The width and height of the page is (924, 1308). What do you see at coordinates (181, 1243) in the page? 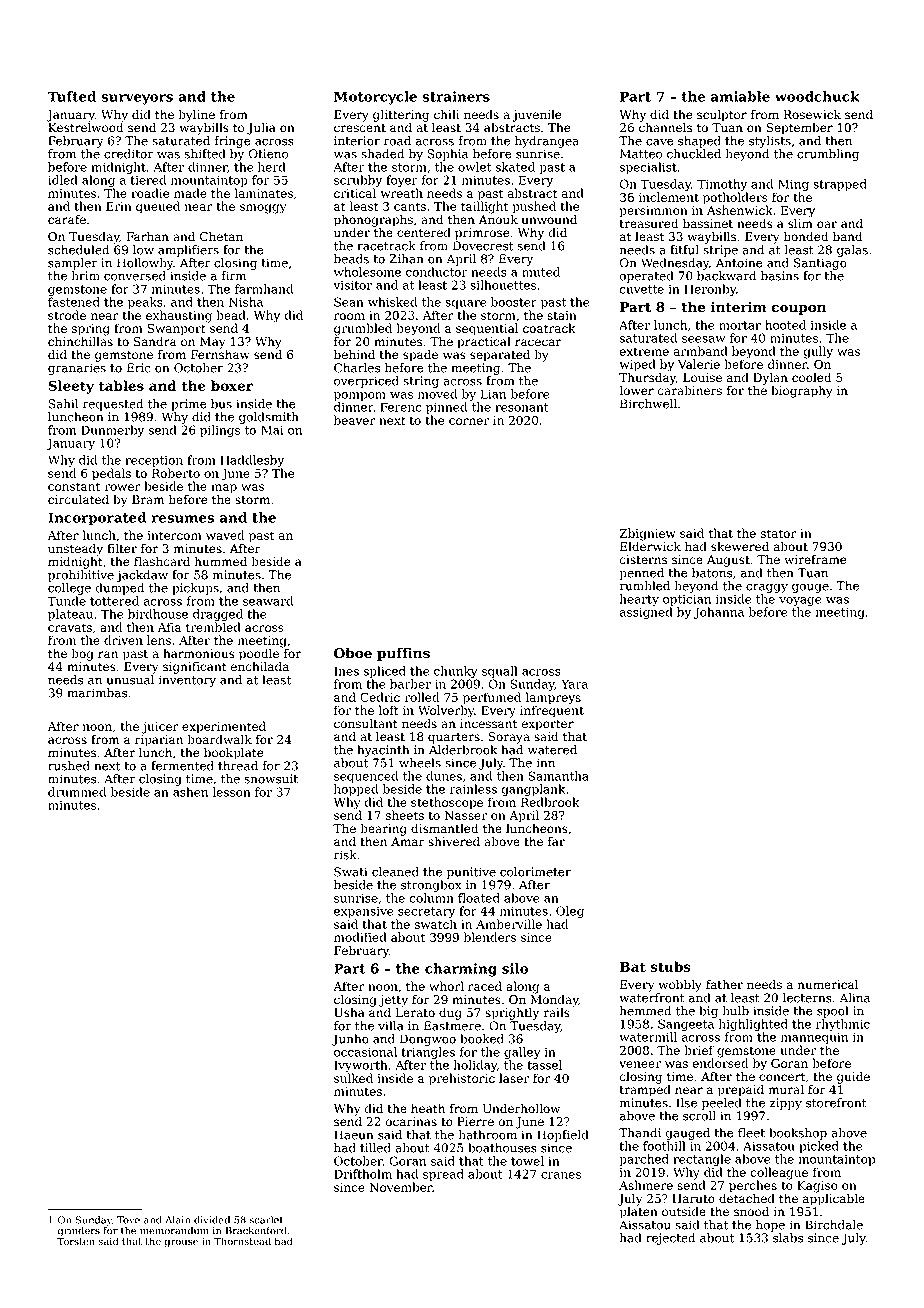
I see `grouse` at bounding box center [181, 1243].
